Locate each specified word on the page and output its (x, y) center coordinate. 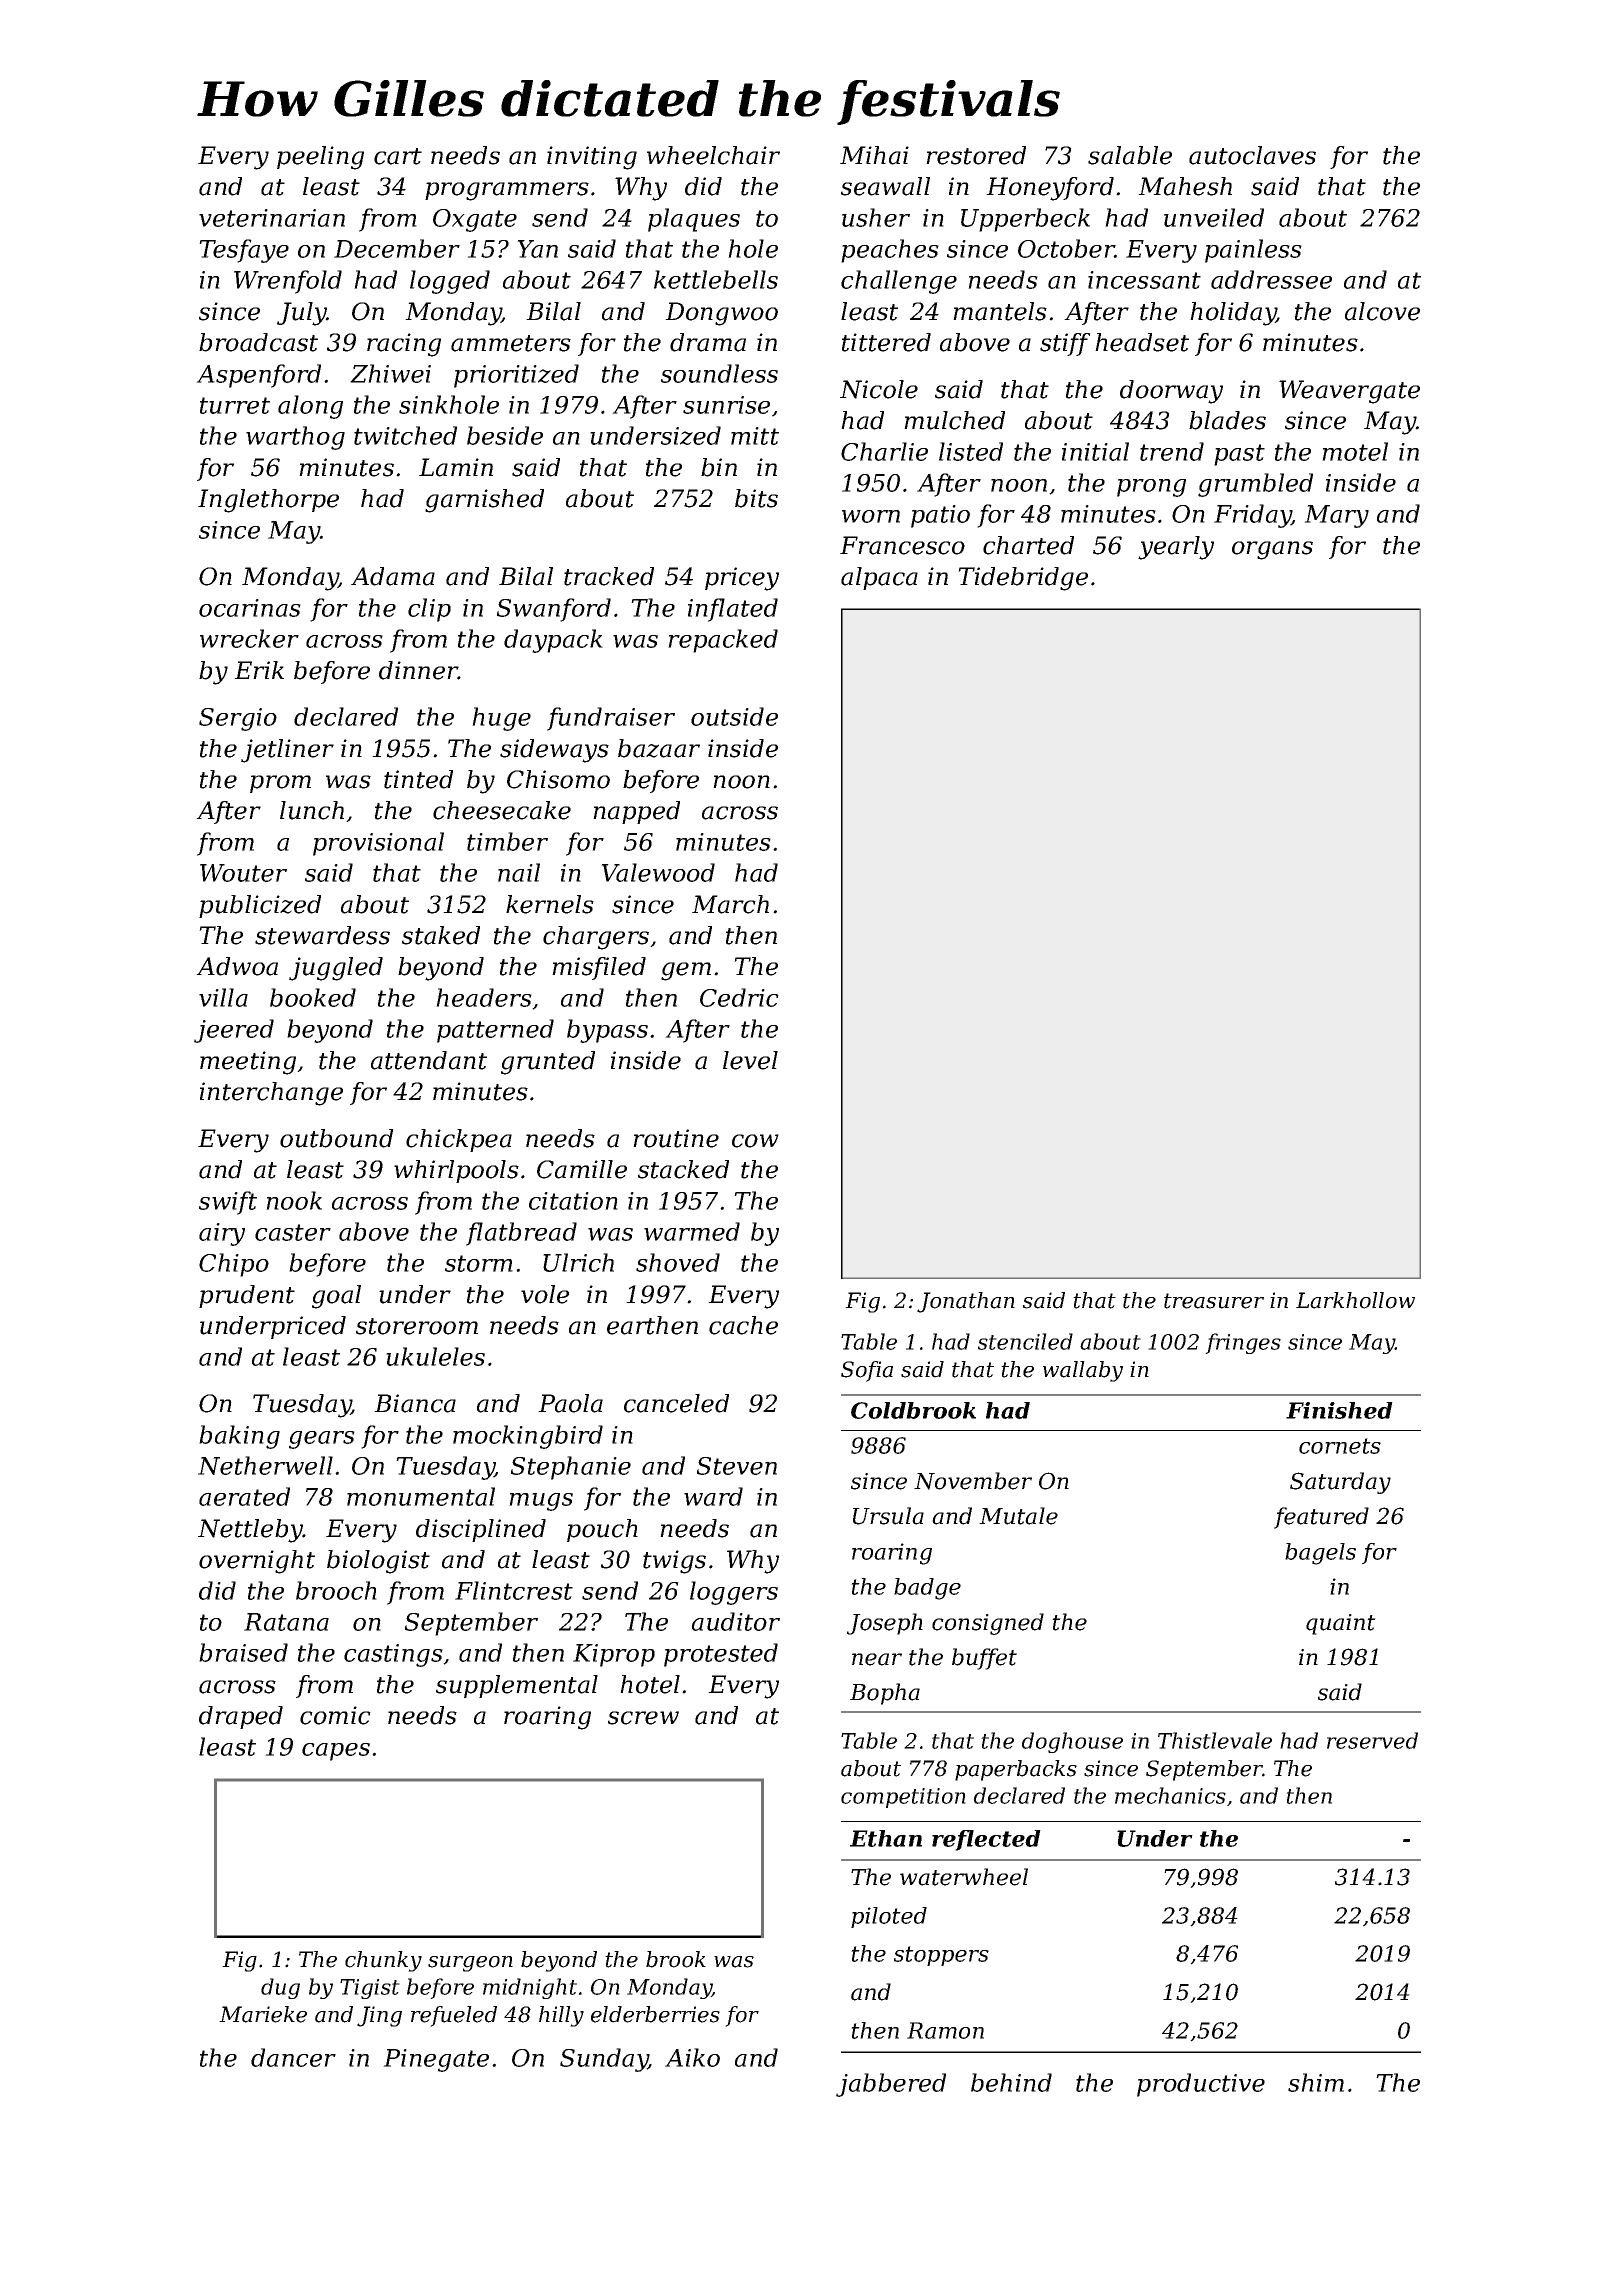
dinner (418, 670)
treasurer (1214, 1301)
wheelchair (713, 155)
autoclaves (1252, 155)
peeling (320, 158)
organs (1272, 550)
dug (280, 1988)
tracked (609, 576)
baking (239, 1437)
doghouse (1072, 1742)
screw (643, 1718)
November (973, 1481)
